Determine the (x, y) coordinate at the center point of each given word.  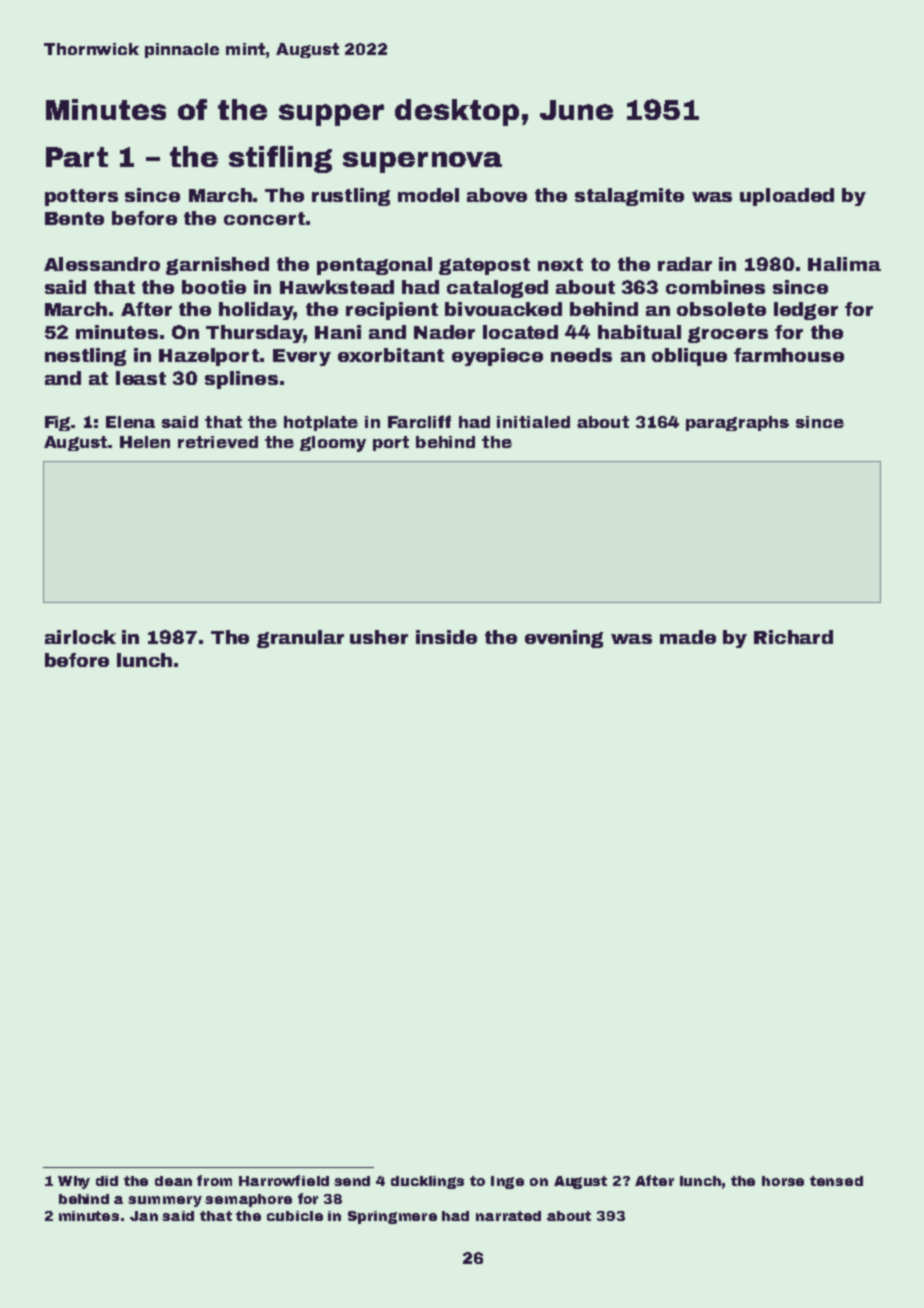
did (107, 1181)
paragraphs (737, 423)
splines (241, 380)
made (688, 637)
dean (173, 1181)
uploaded (787, 197)
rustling (351, 197)
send (352, 1181)
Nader (444, 332)
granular (300, 639)
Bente (74, 218)
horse (783, 1181)
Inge (507, 1182)
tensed (836, 1181)
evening (564, 639)
